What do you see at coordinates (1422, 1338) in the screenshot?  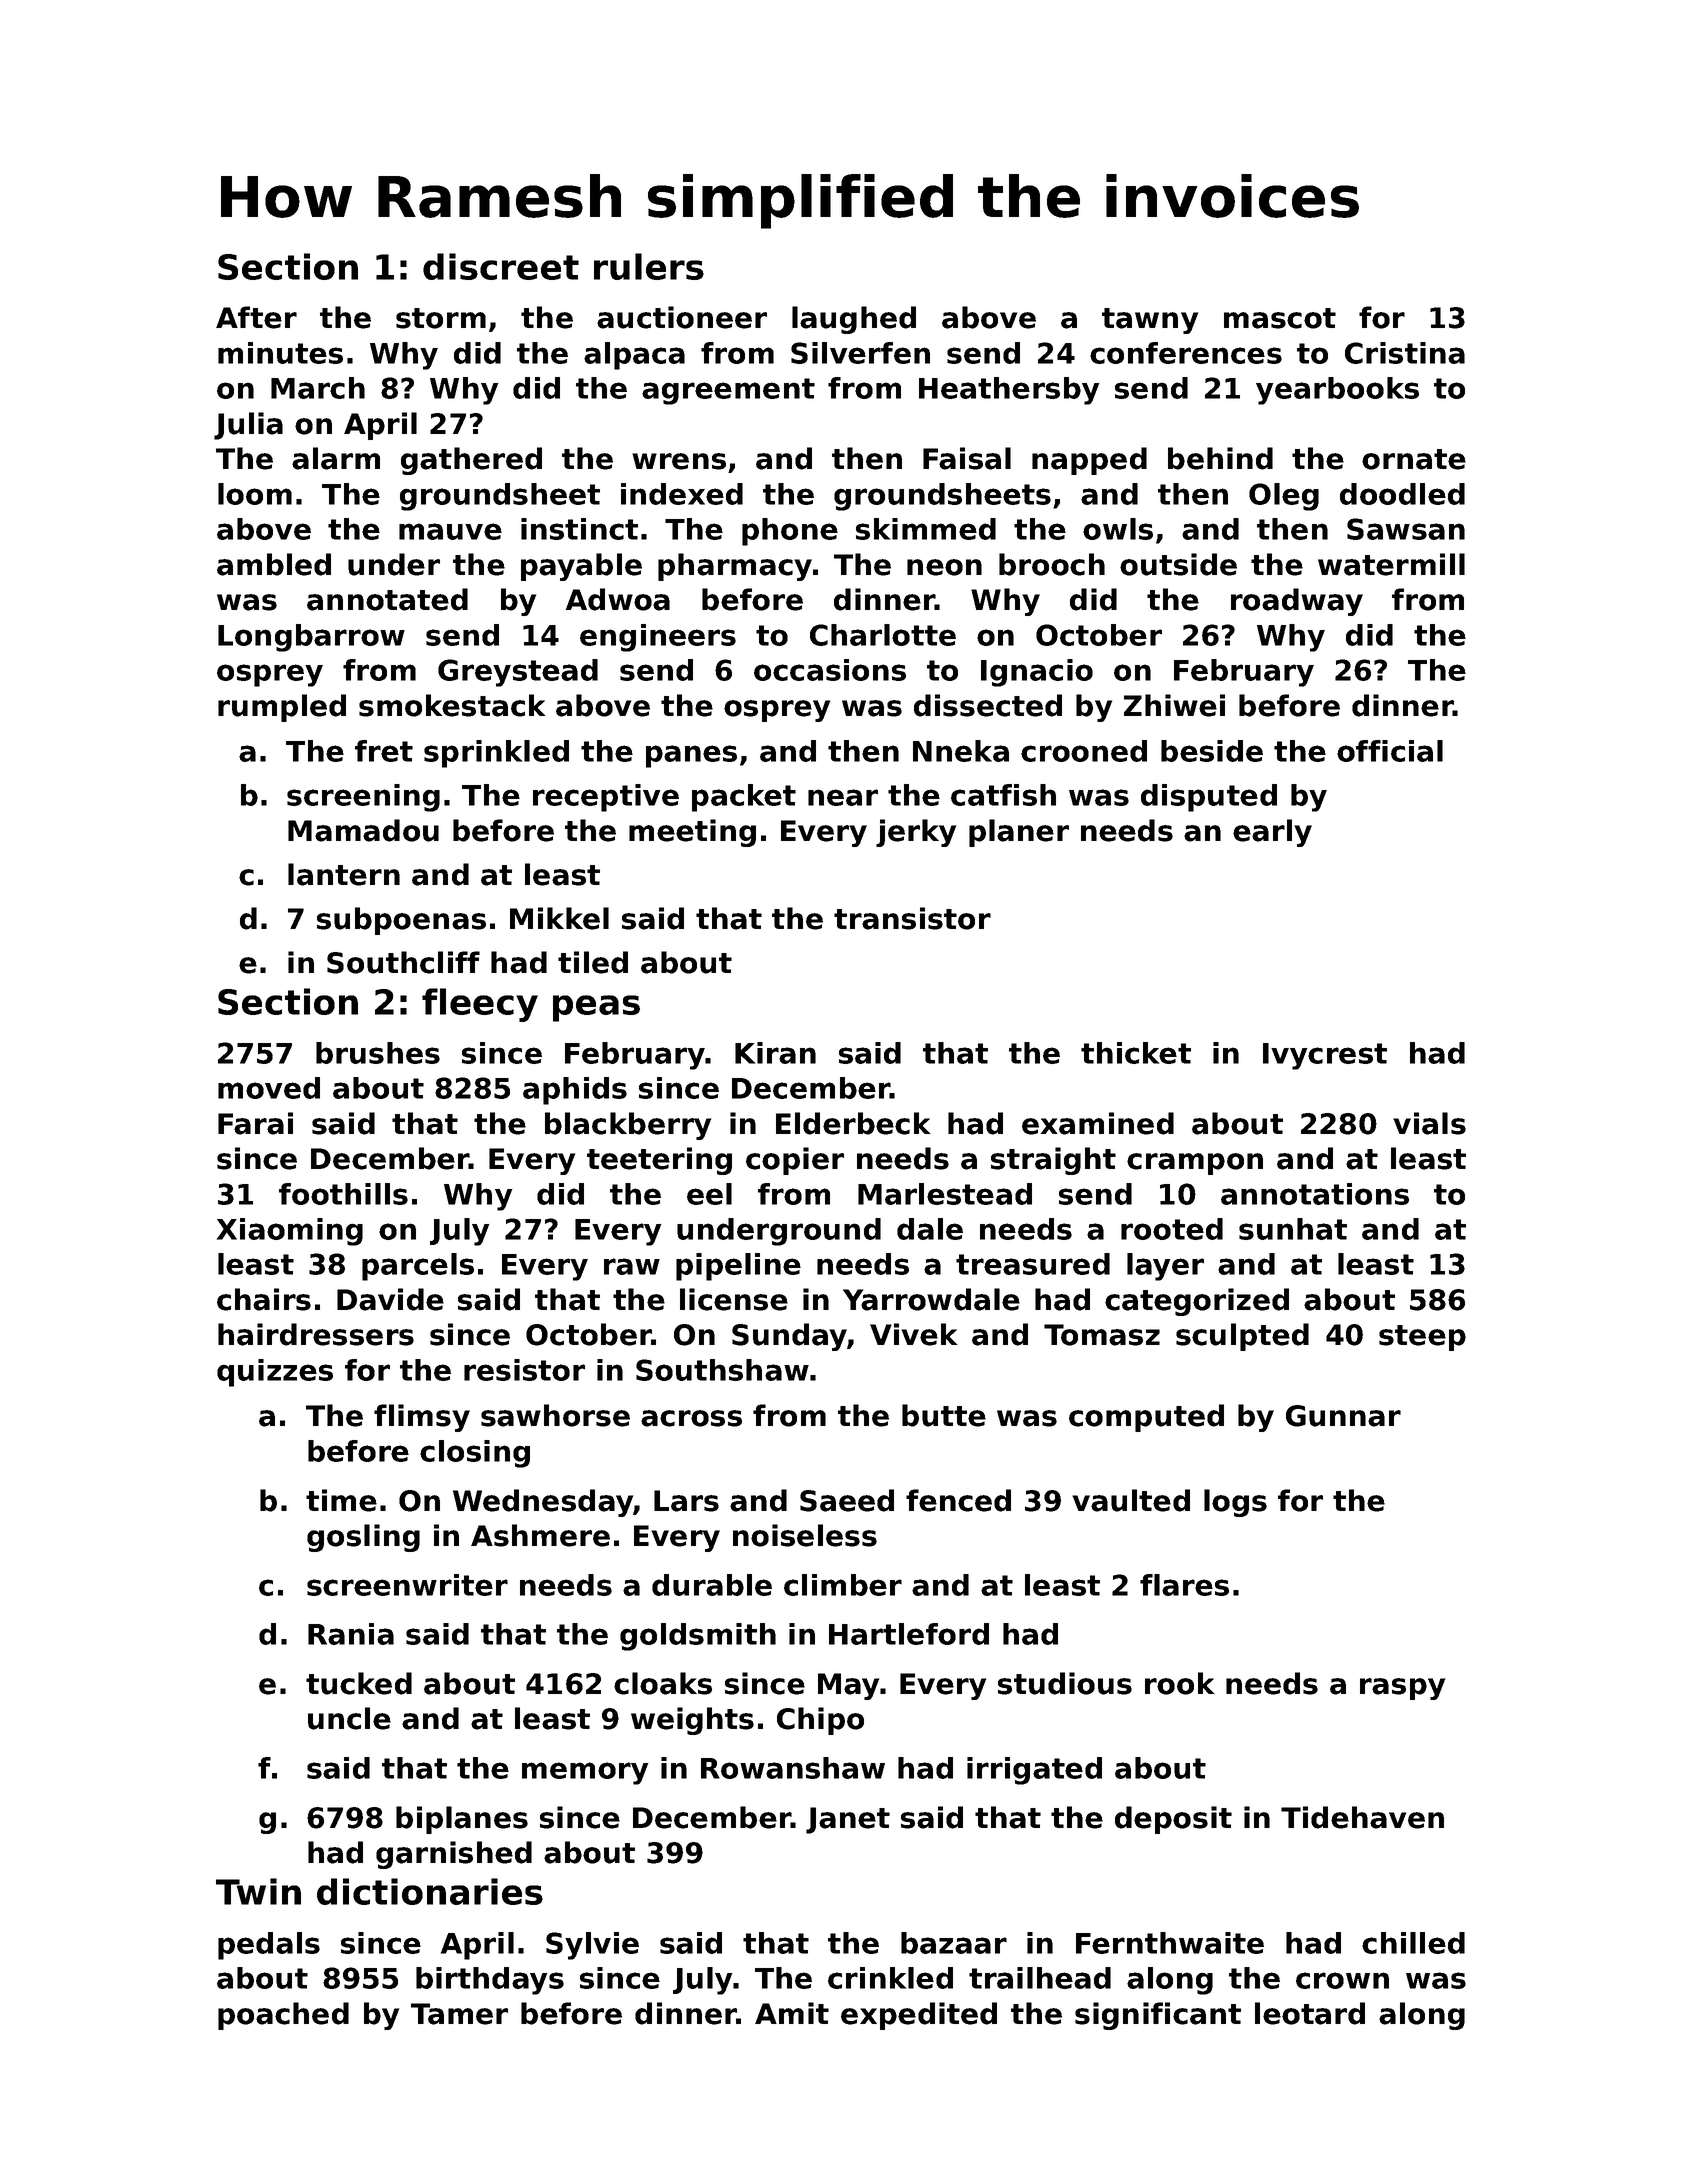 I see `steep` at bounding box center [1422, 1338].
